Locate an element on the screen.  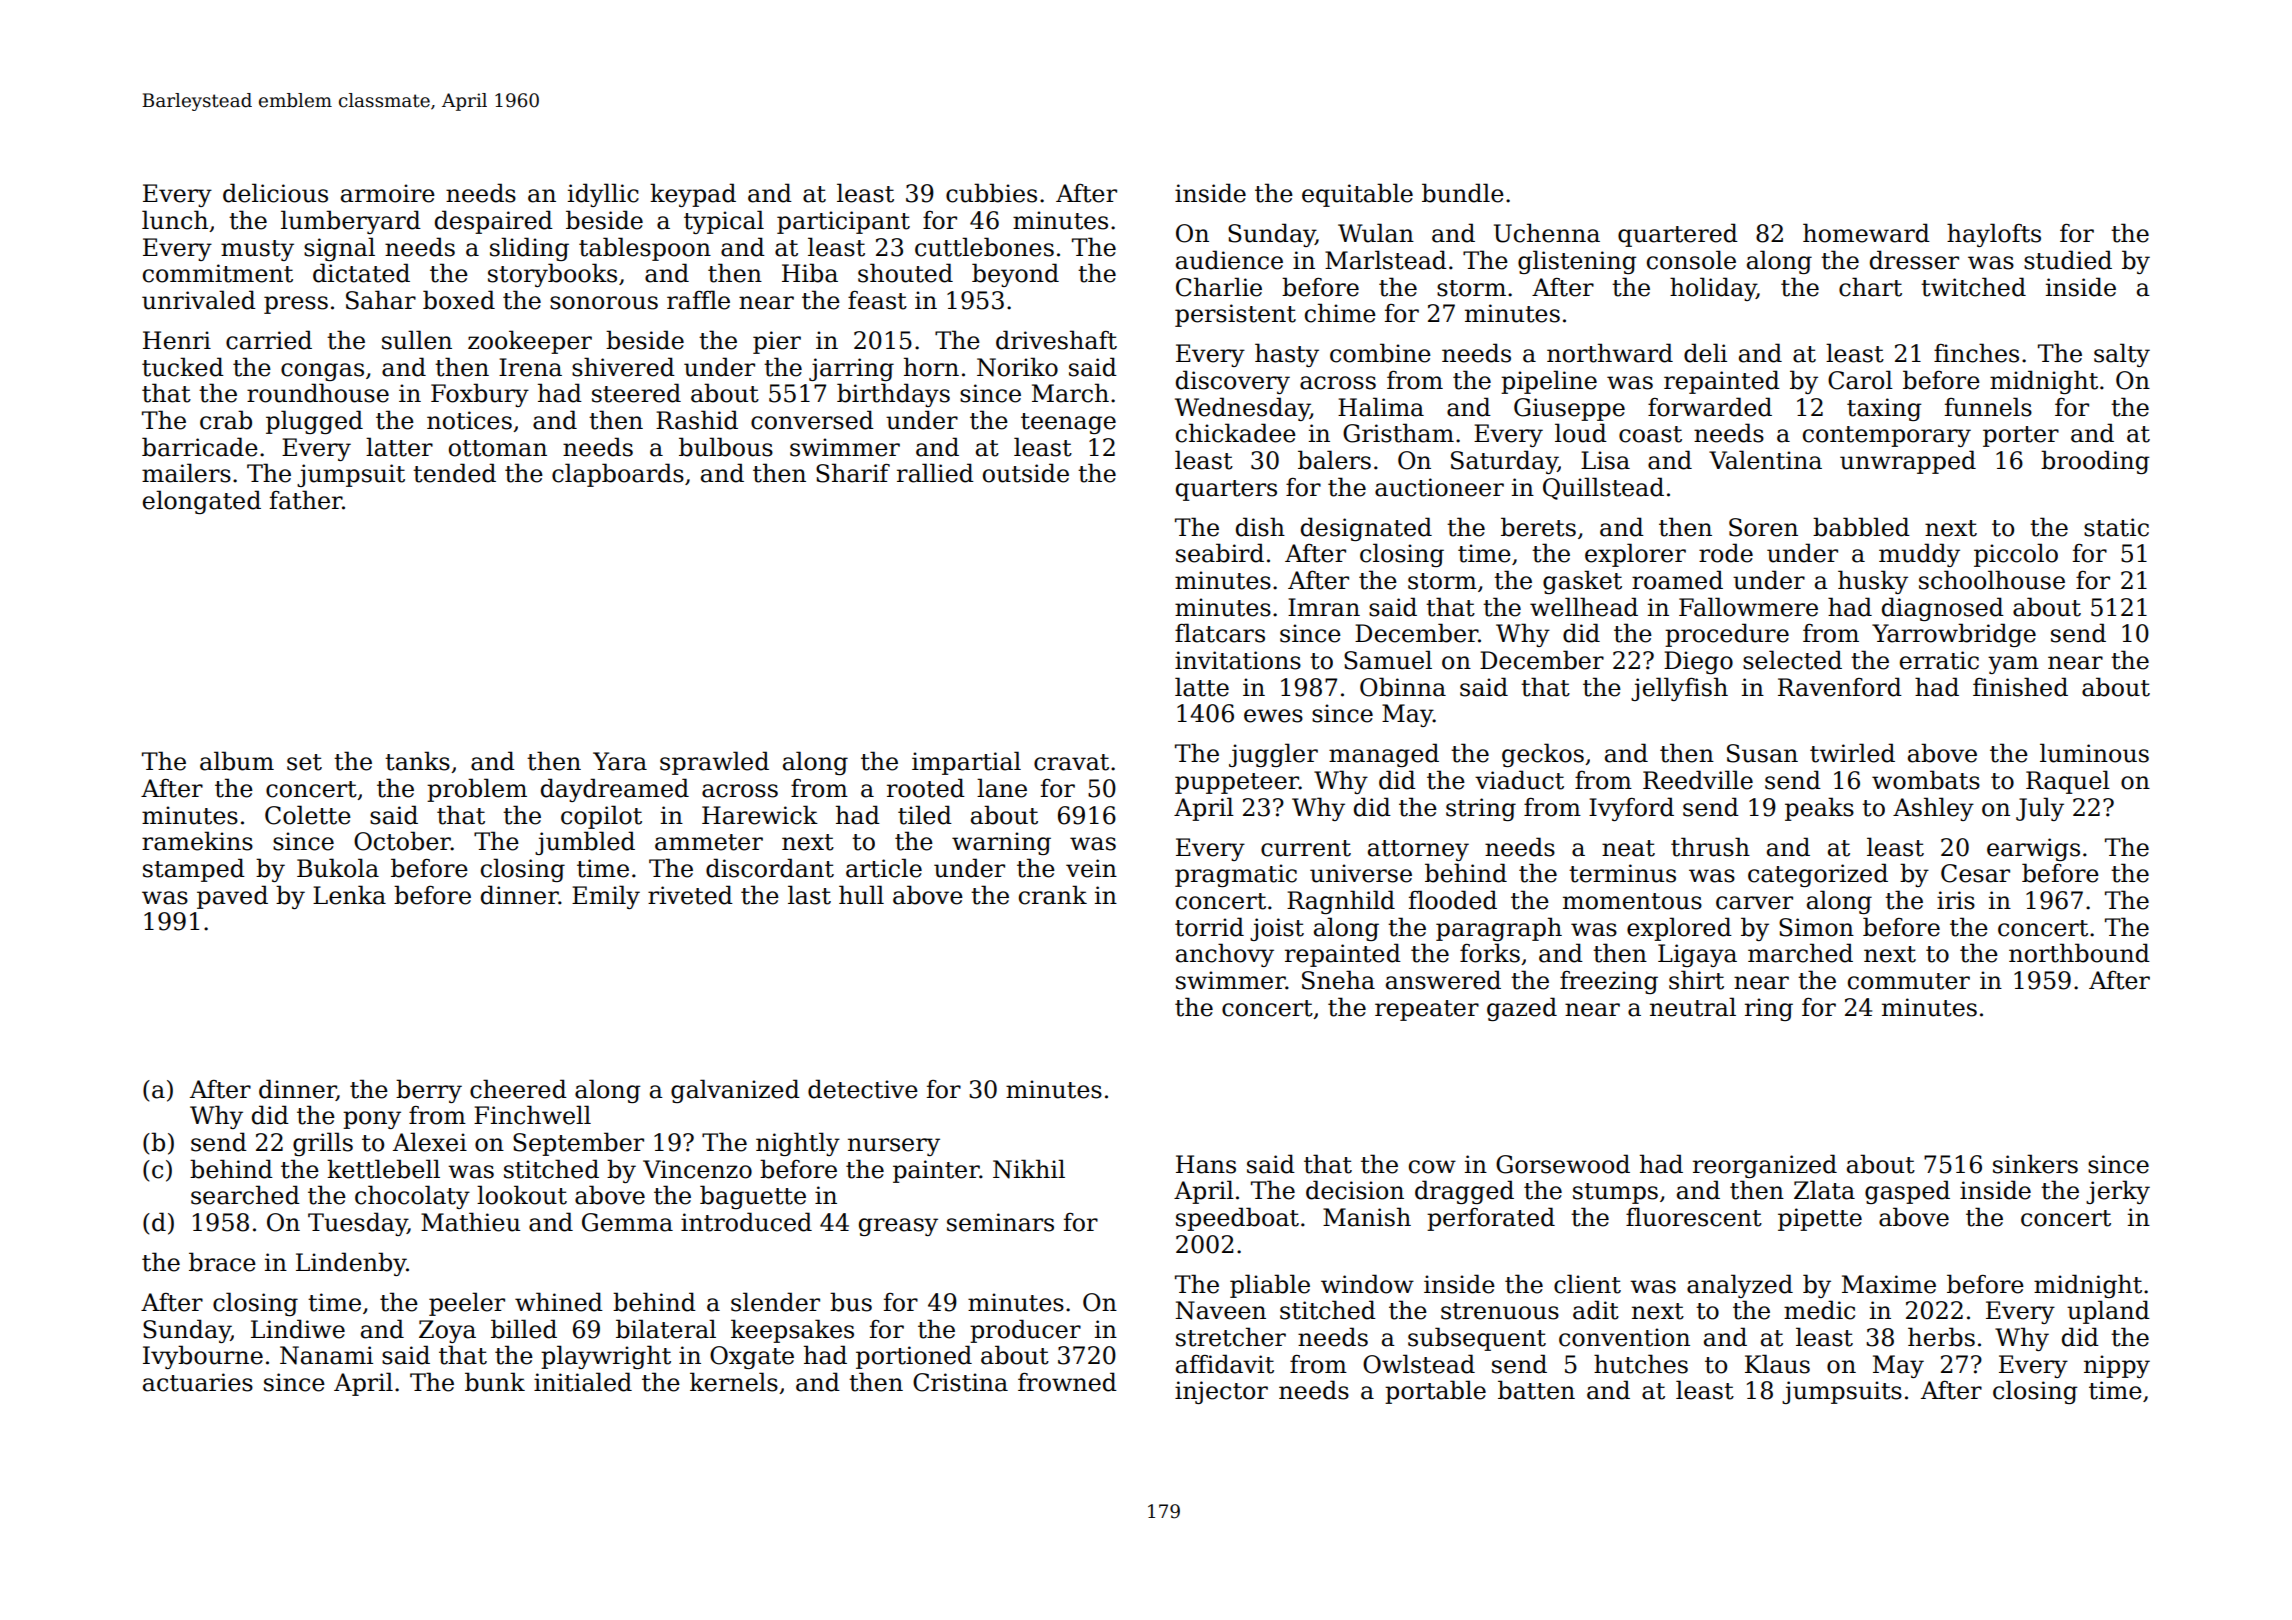
sprawled is located at coordinates (714, 763).
